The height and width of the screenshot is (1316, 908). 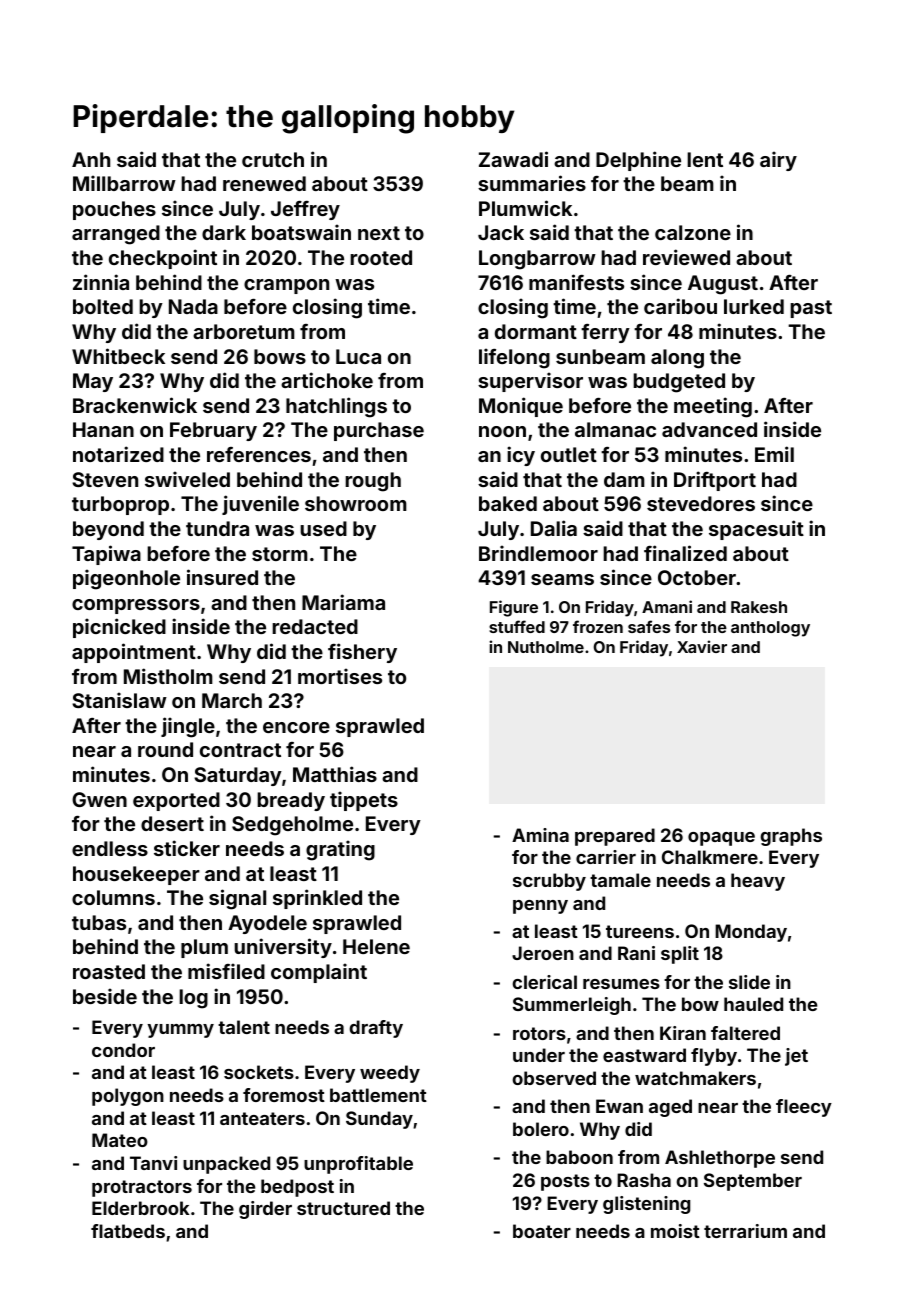 I want to click on Zawadi, so click(x=513, y=159).
